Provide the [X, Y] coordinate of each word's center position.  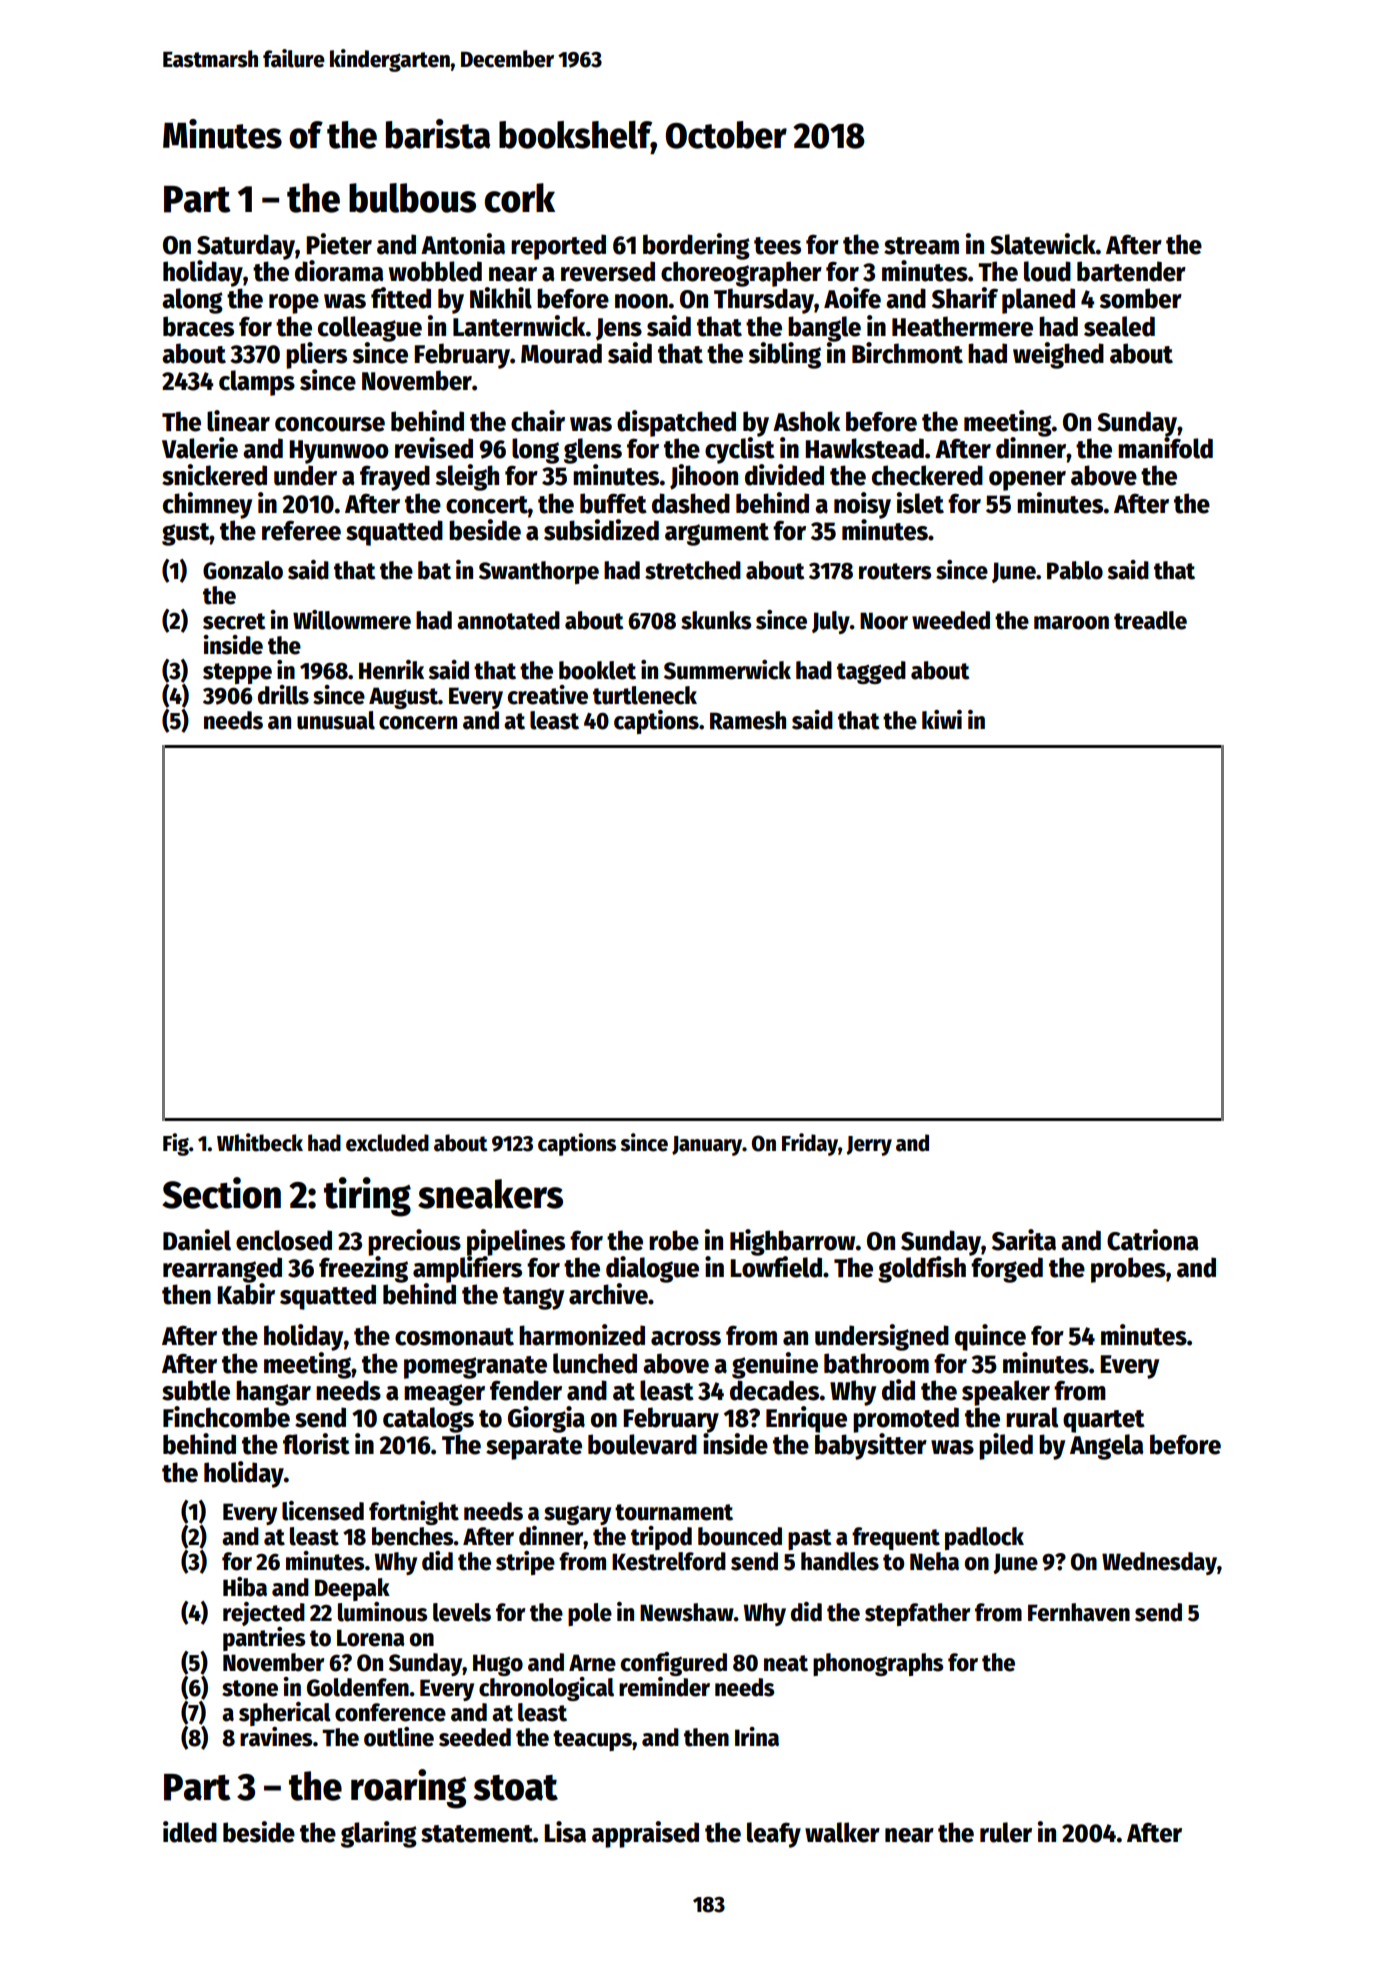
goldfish [922, 1269]
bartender [1131, 271]
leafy [774, 1835]
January [707, 1146]
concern [418, 723]
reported [558, 247]
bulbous [412, 198]
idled [190, 1832]
